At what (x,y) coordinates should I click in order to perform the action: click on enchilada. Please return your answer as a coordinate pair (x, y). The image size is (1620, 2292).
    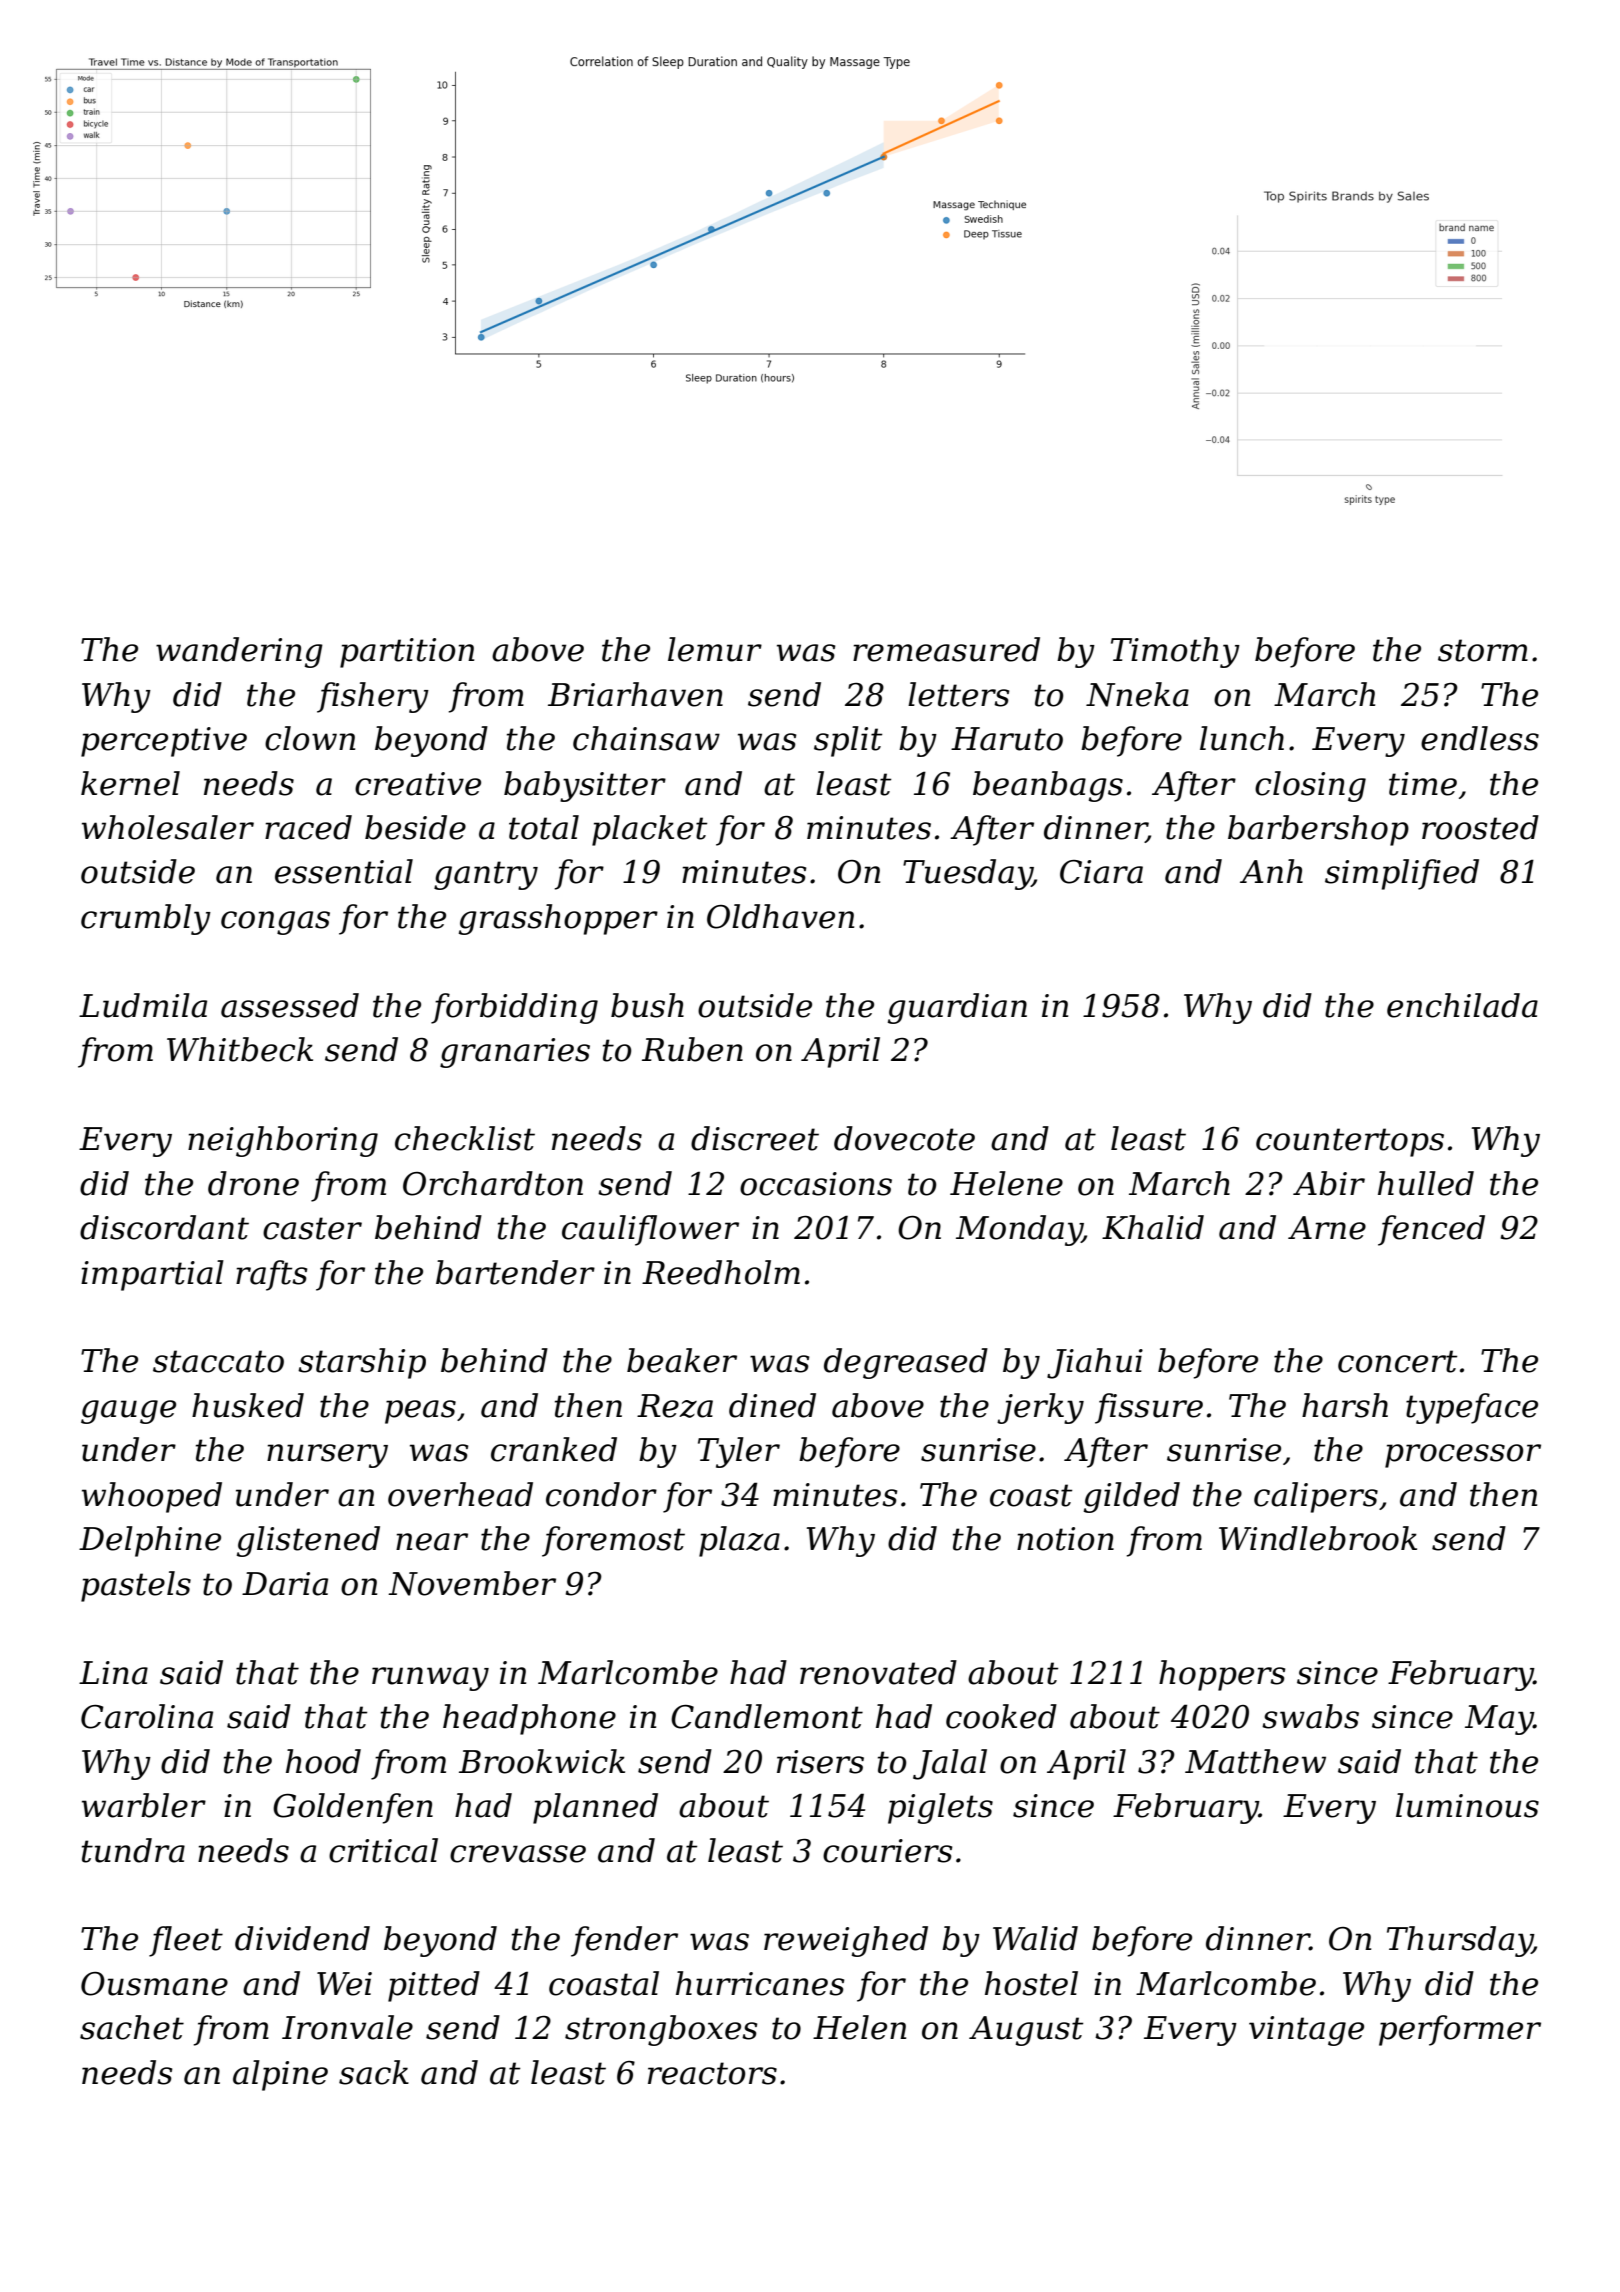
    Looking at the image, I should click on (1462, 1005).
